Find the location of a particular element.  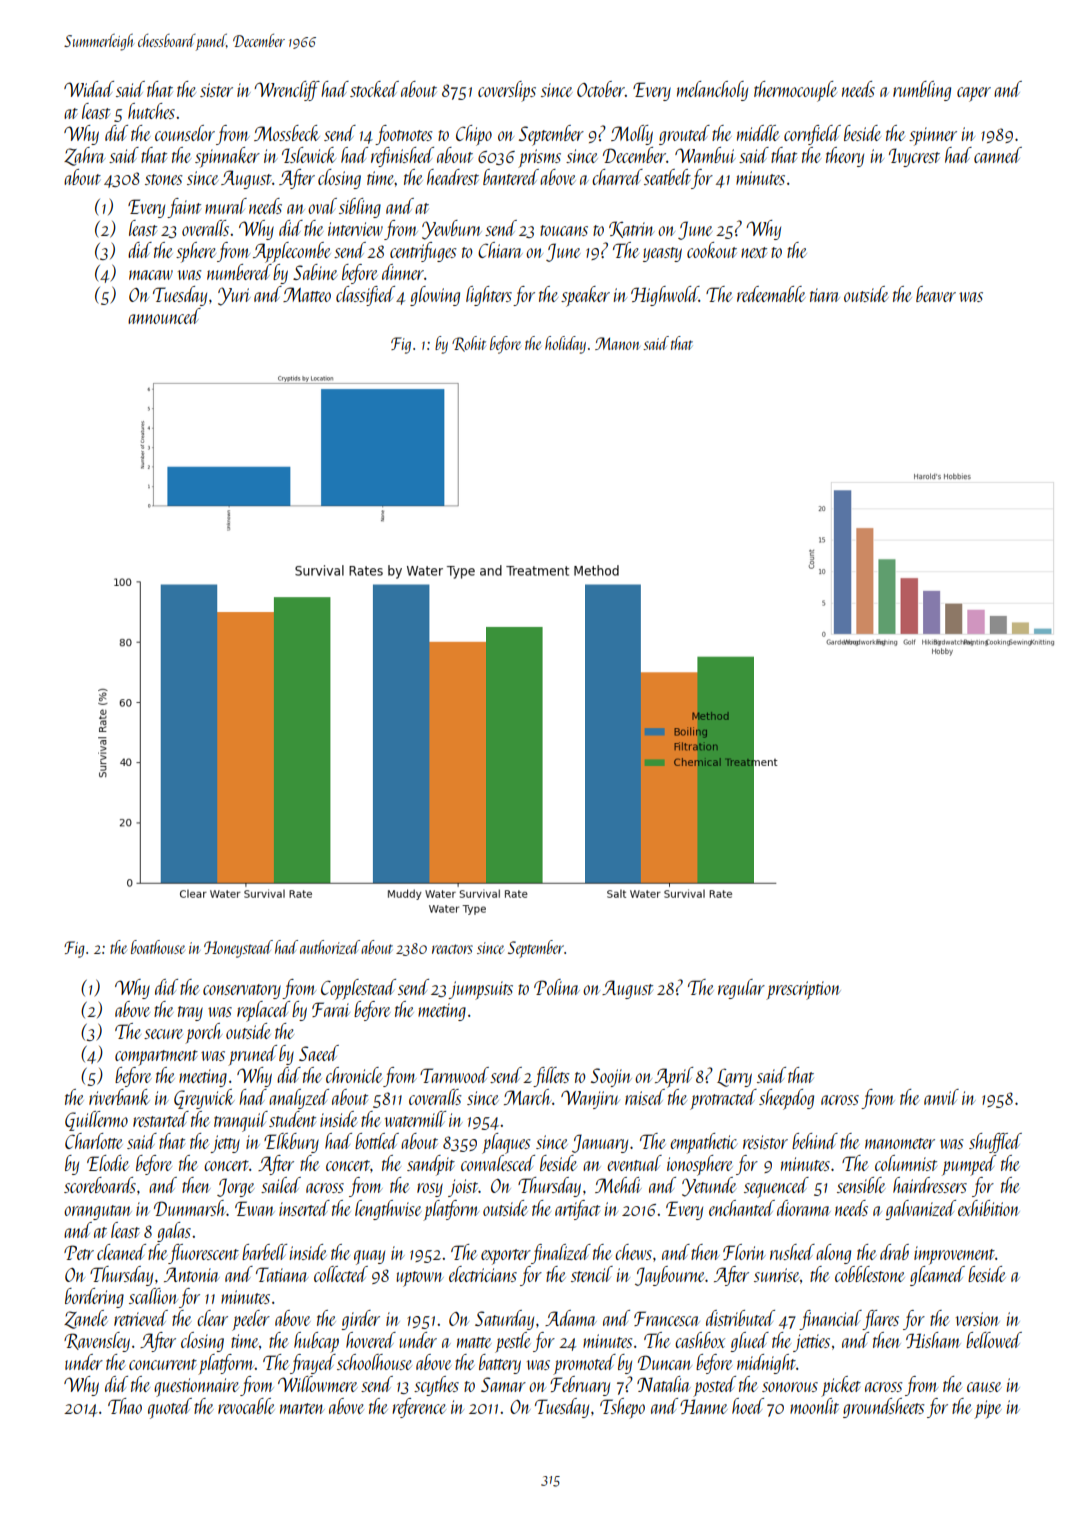

boathouse is located at coordinates (158, 947).
